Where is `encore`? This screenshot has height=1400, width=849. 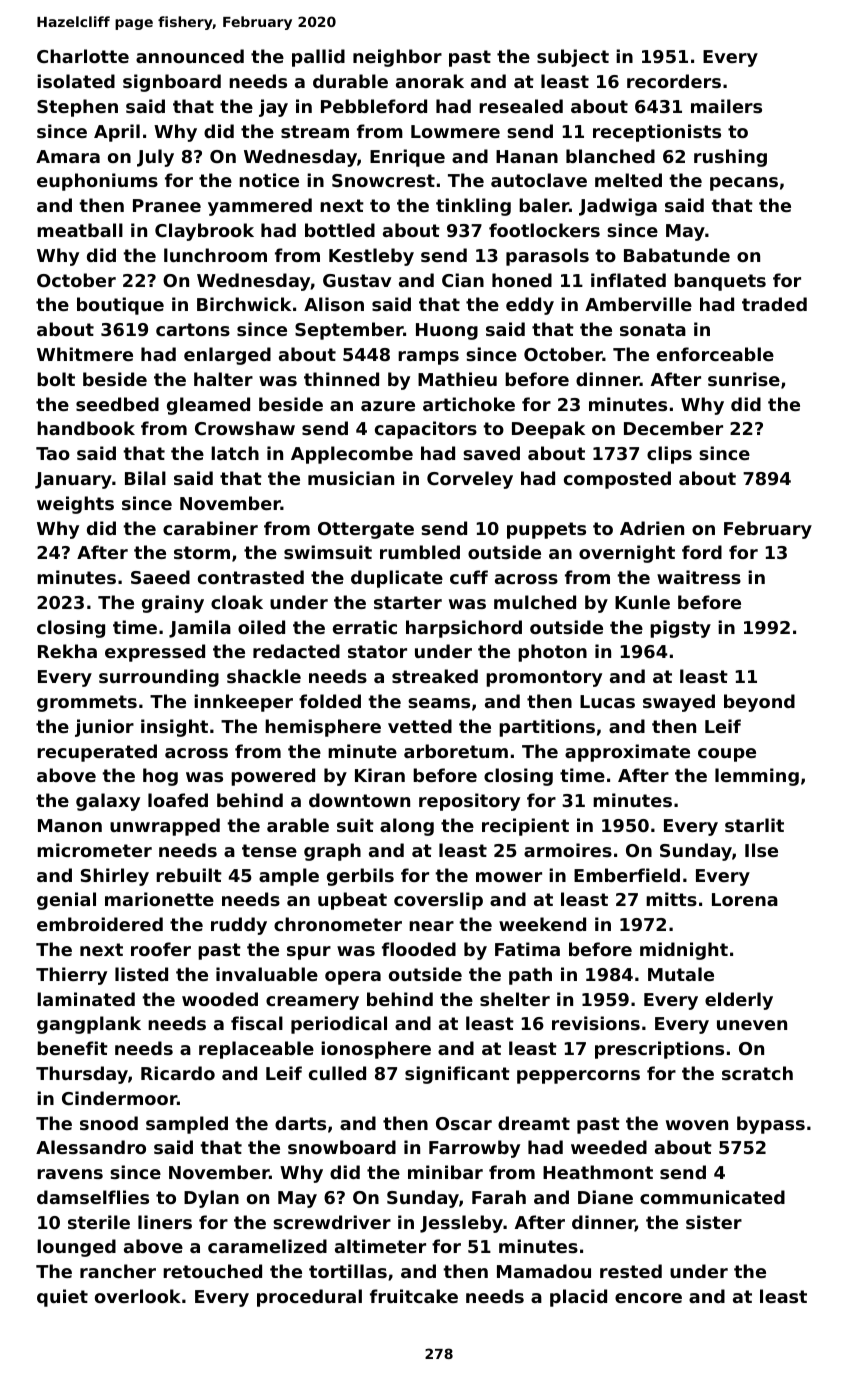
encore is located at coordinates (648, 1298).
